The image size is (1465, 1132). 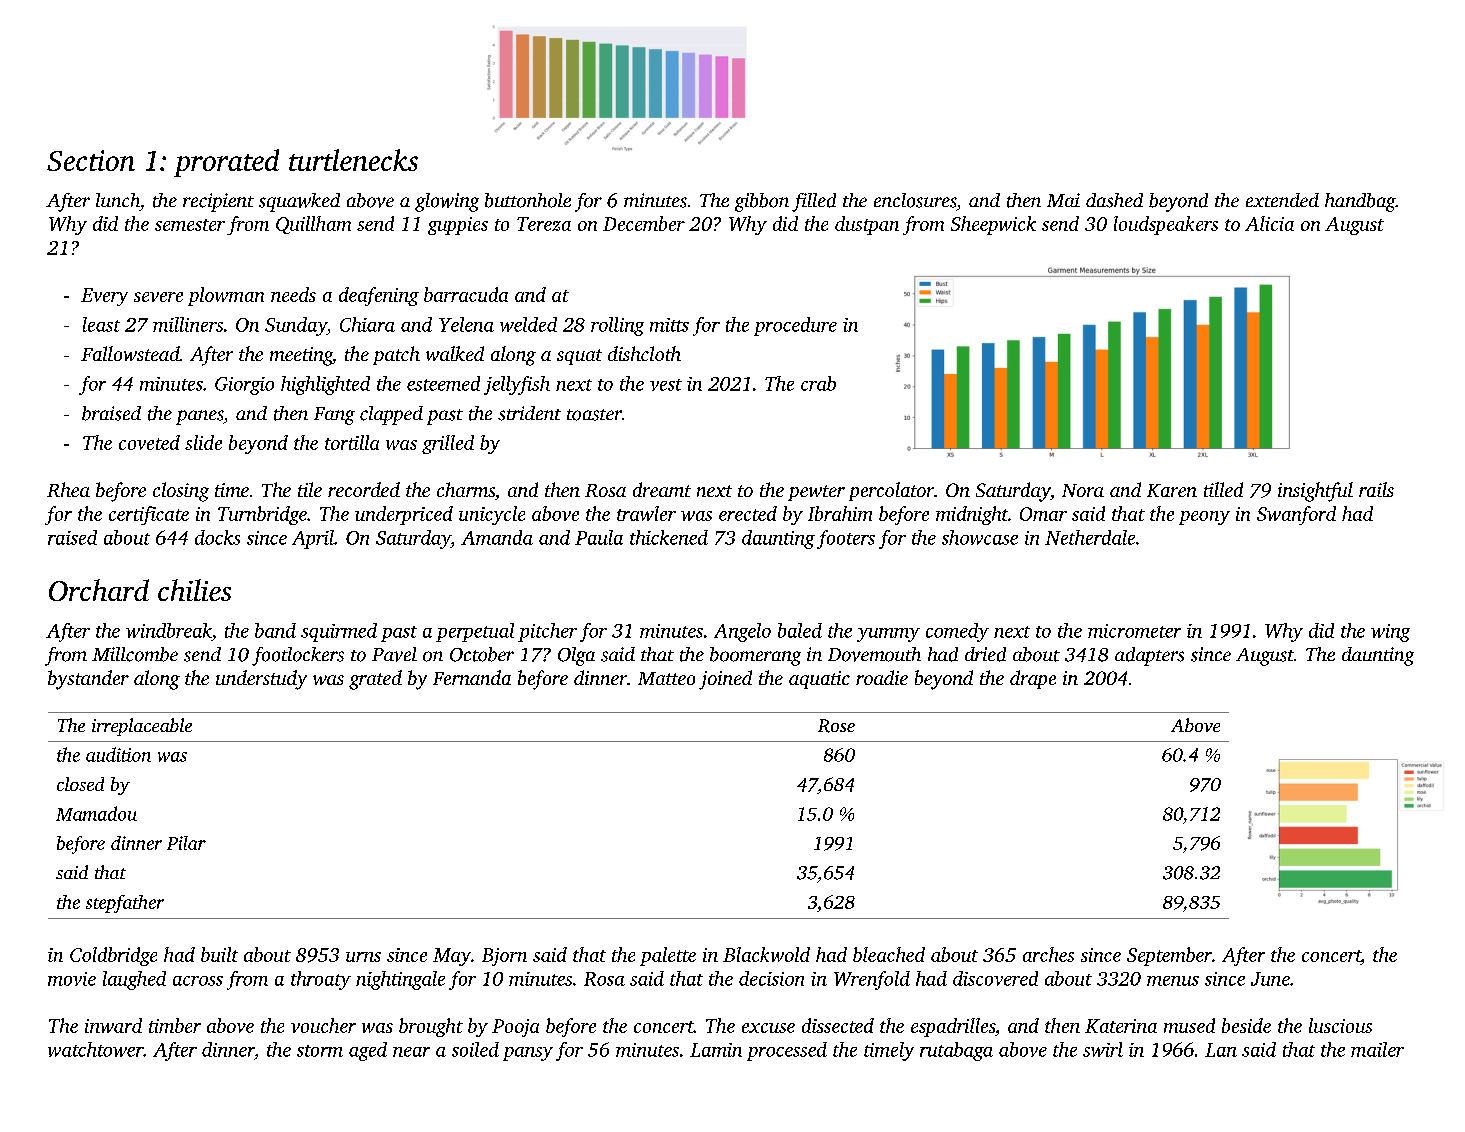 What do you see at coordinates (1269, 223) in the document?
I see `Alicia` at bounding box center [1269, 223].
